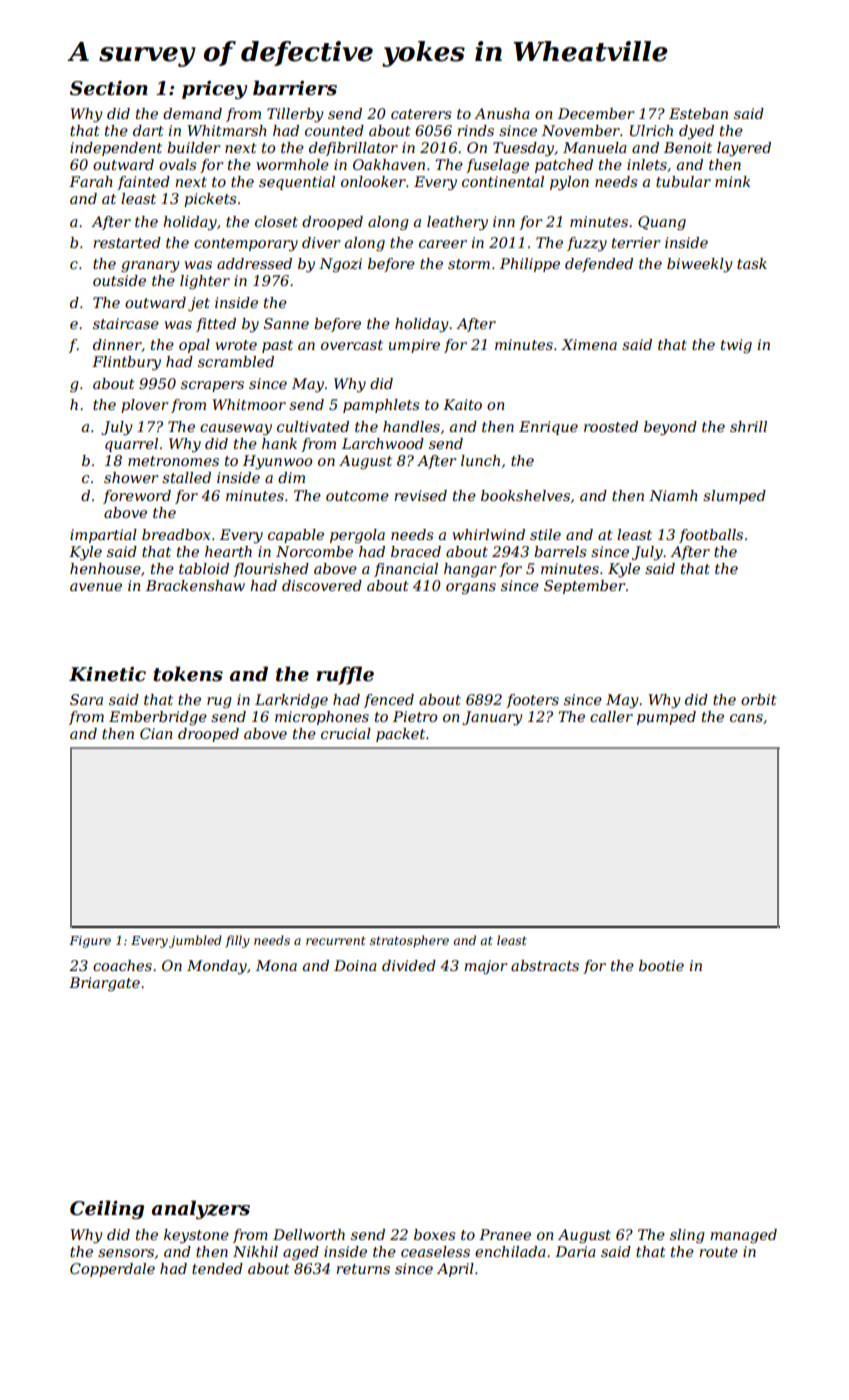  I want to click on Esteban, so click(698, 113).
